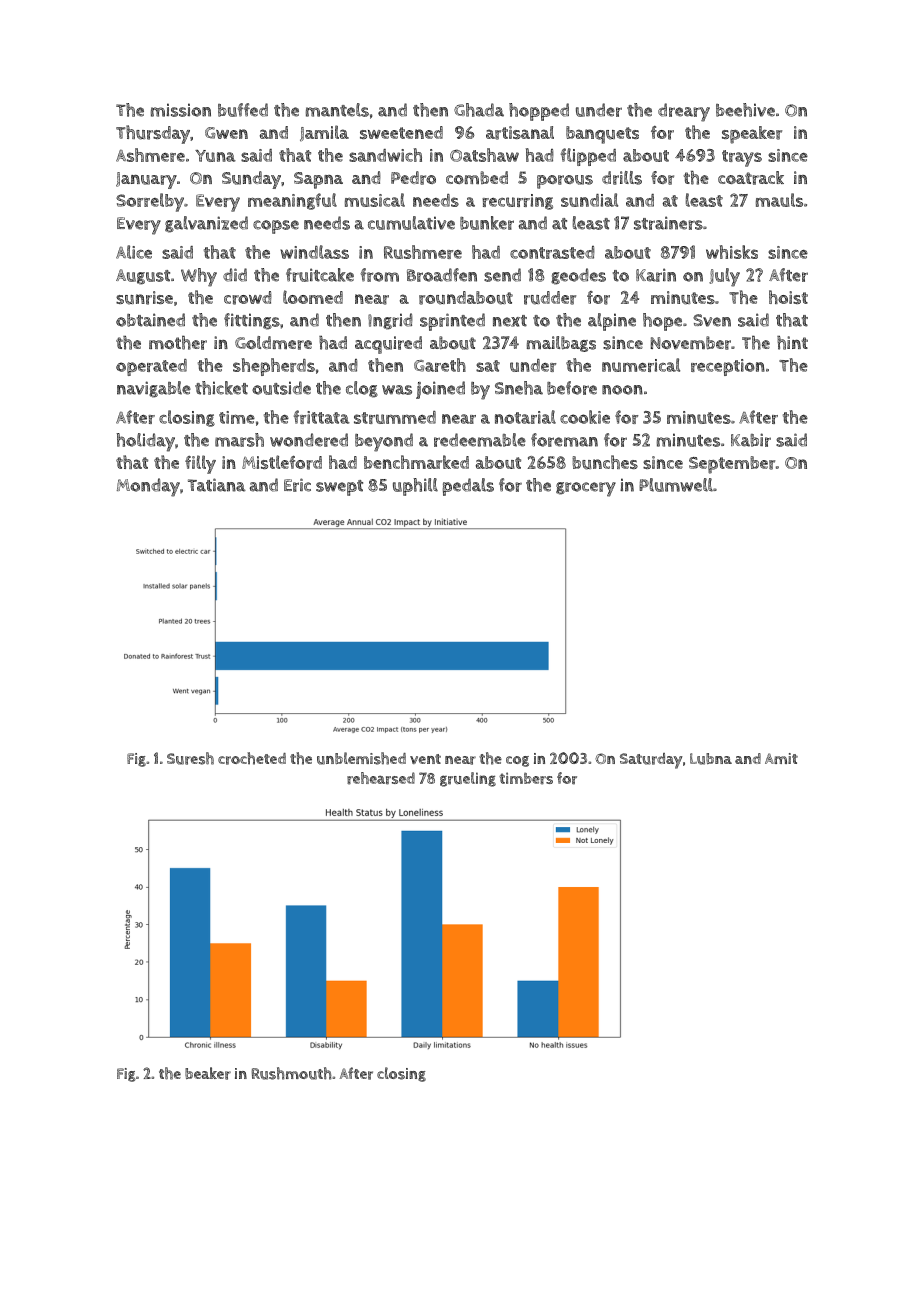 This screenshot has width=924, height=1314. I want to click on uphill, so click(415, 487).
